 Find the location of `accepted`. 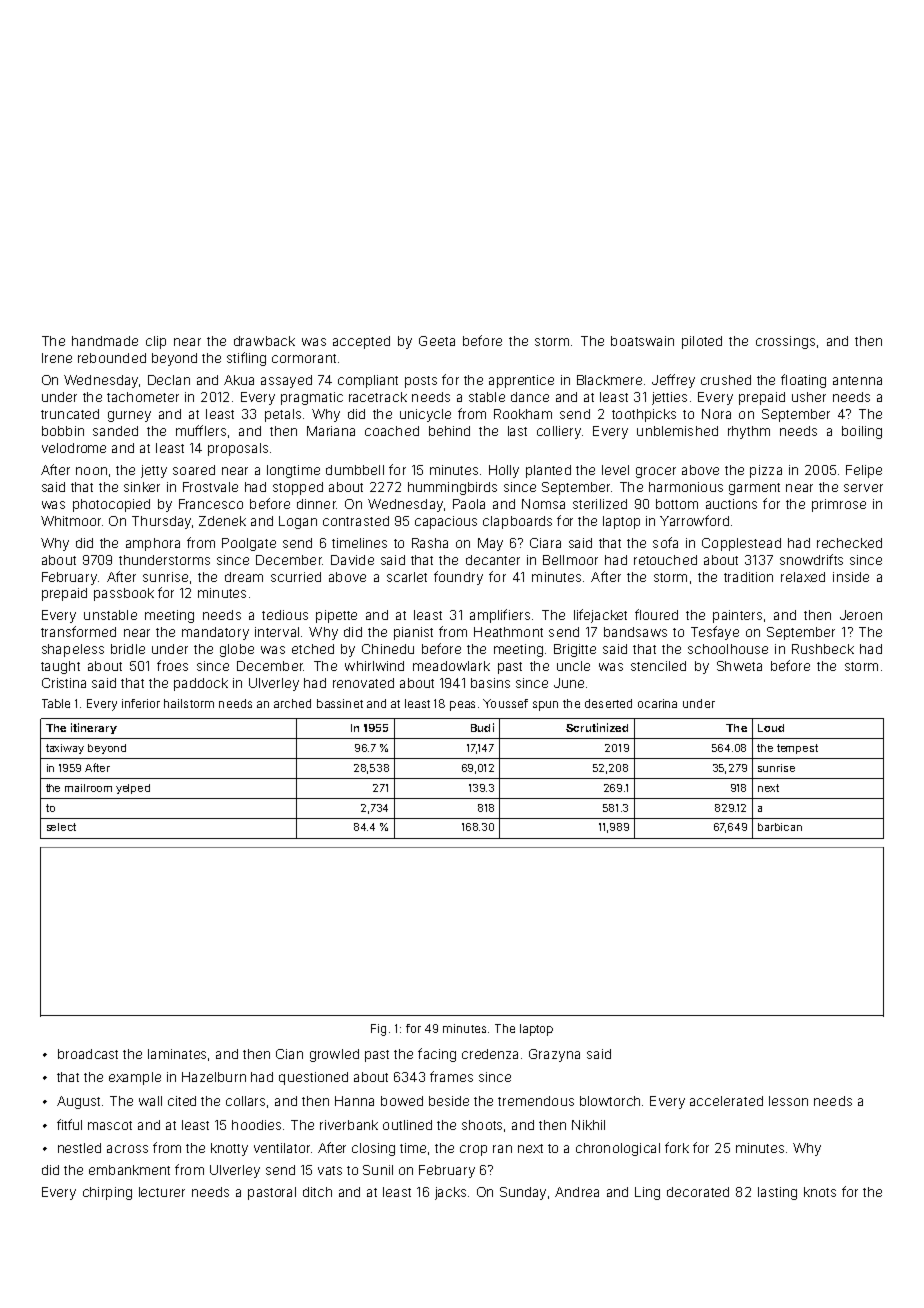

accepted is located at coordinates (361, 342).
